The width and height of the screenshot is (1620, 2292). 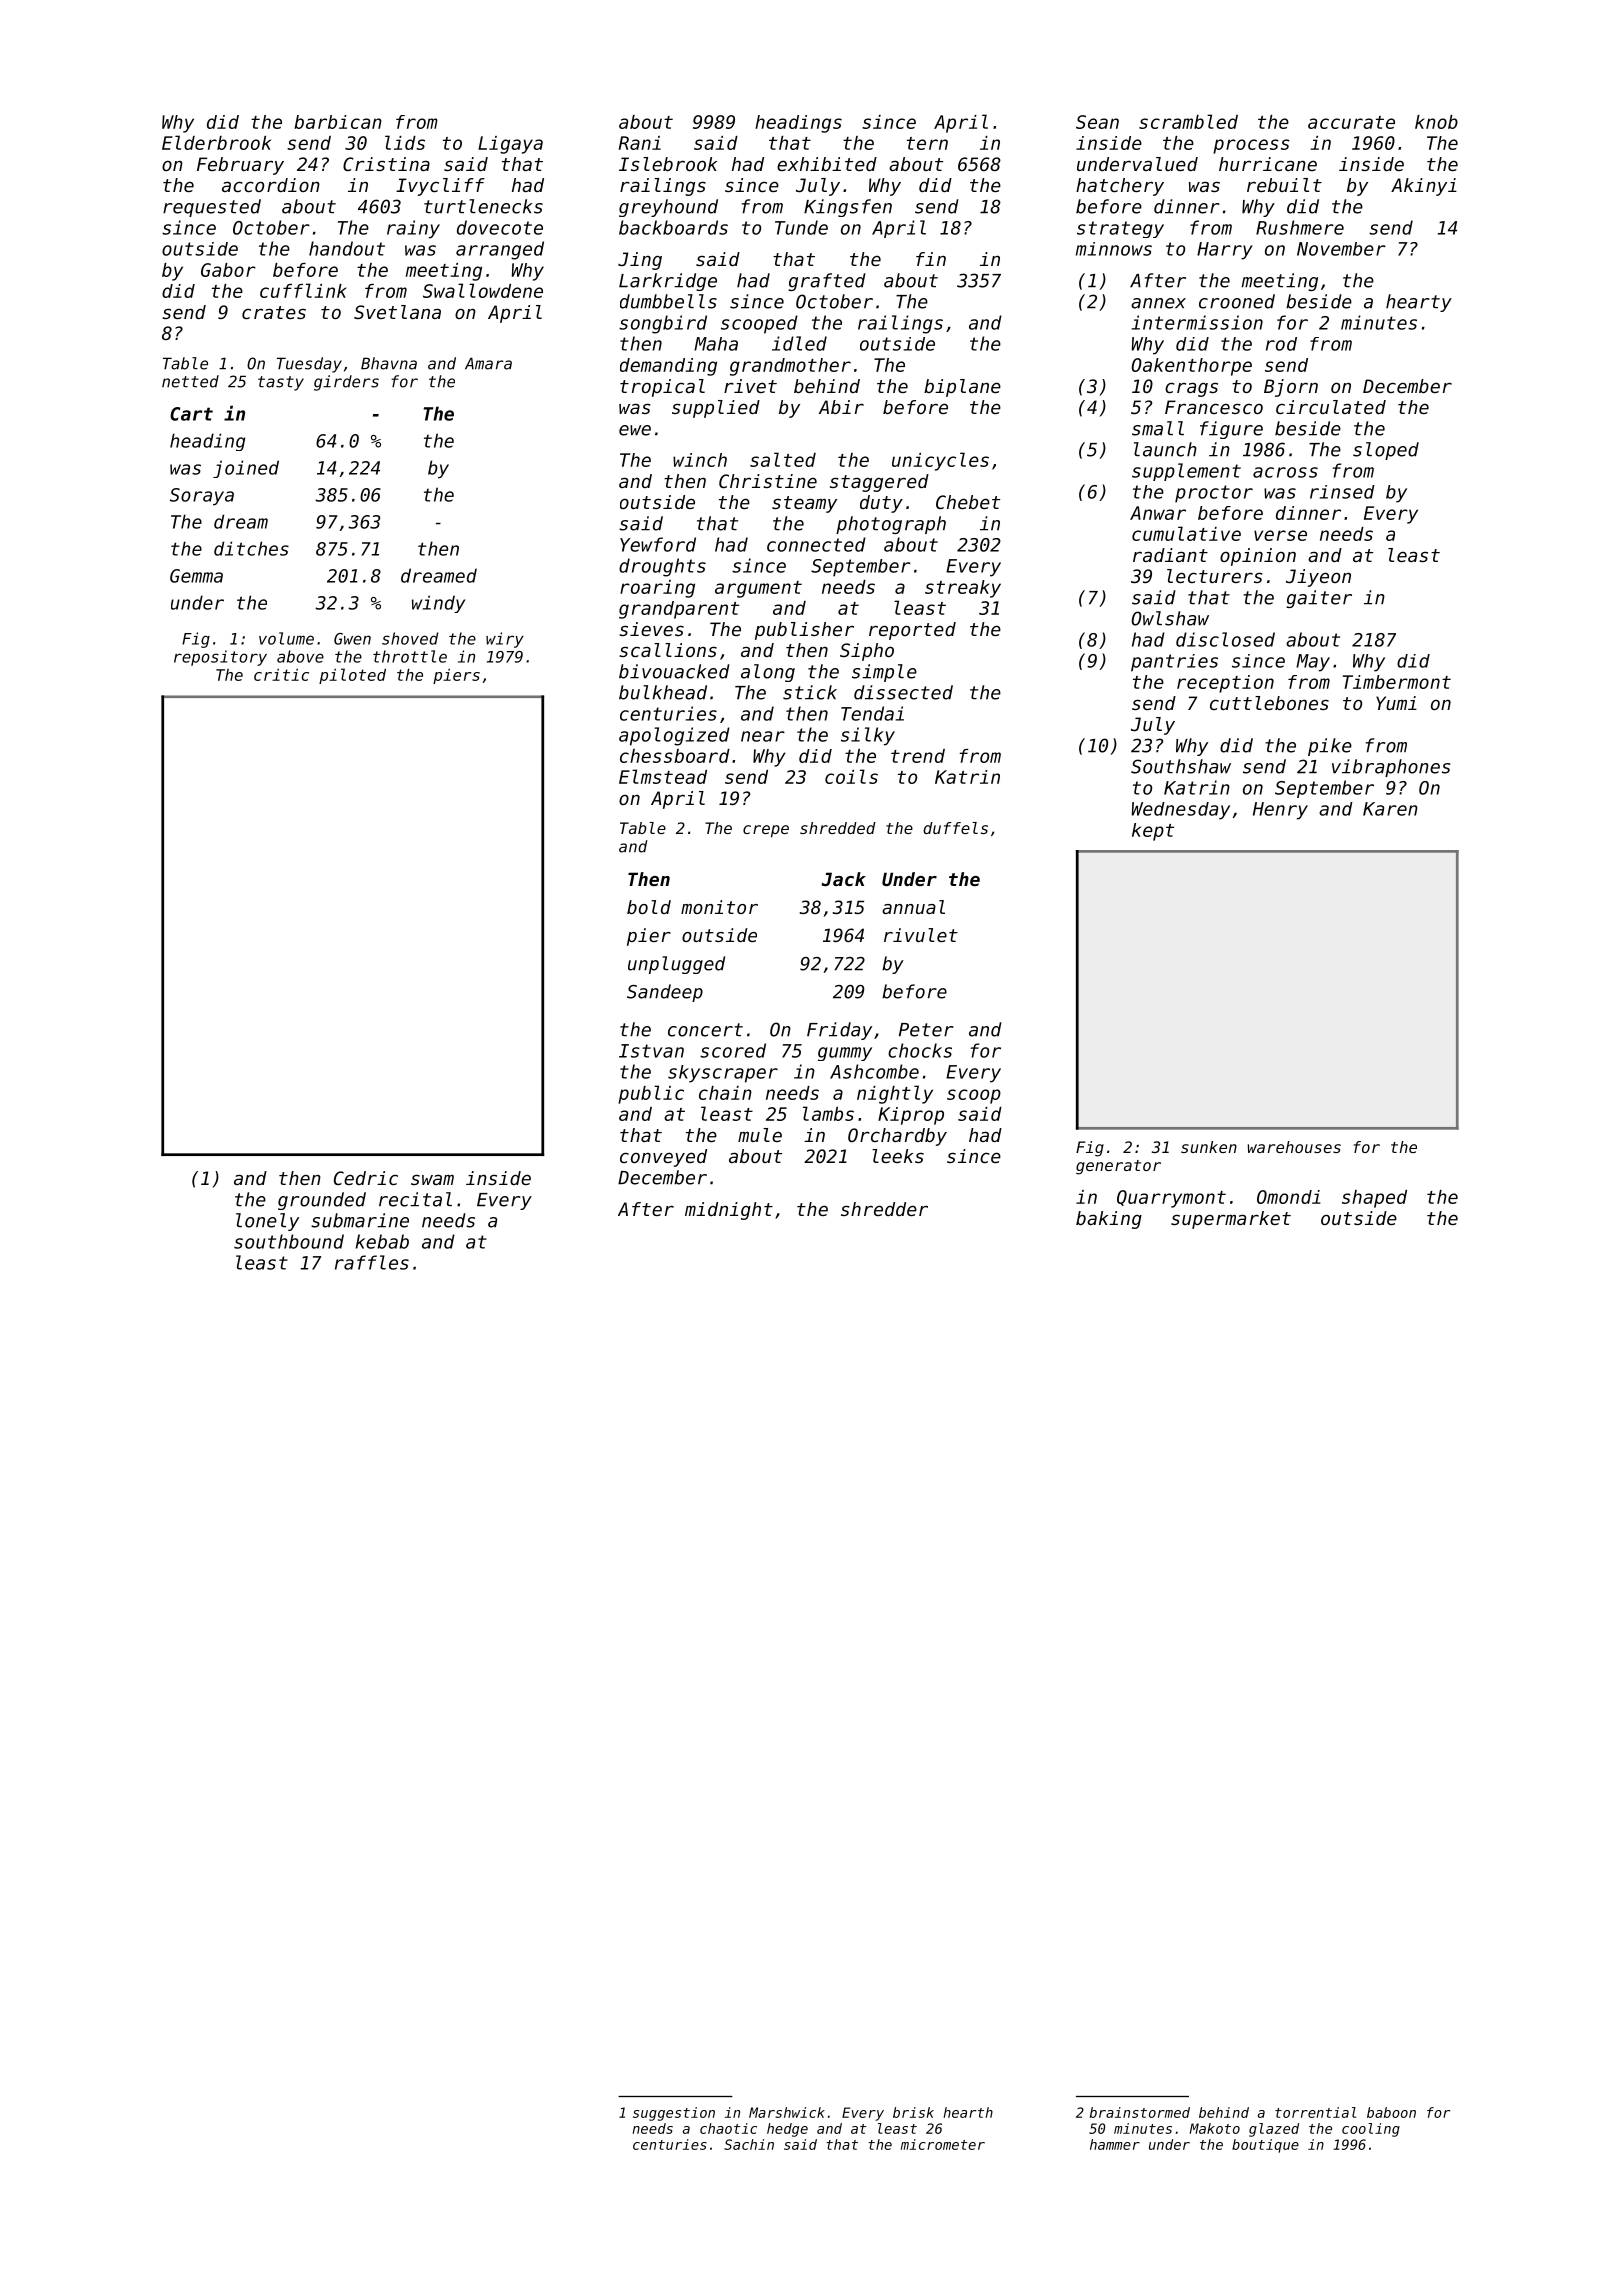 What do you see at coordinates (940, 461) in the screenshot?
I see `unicycles` at bounding box center [940, 461].
